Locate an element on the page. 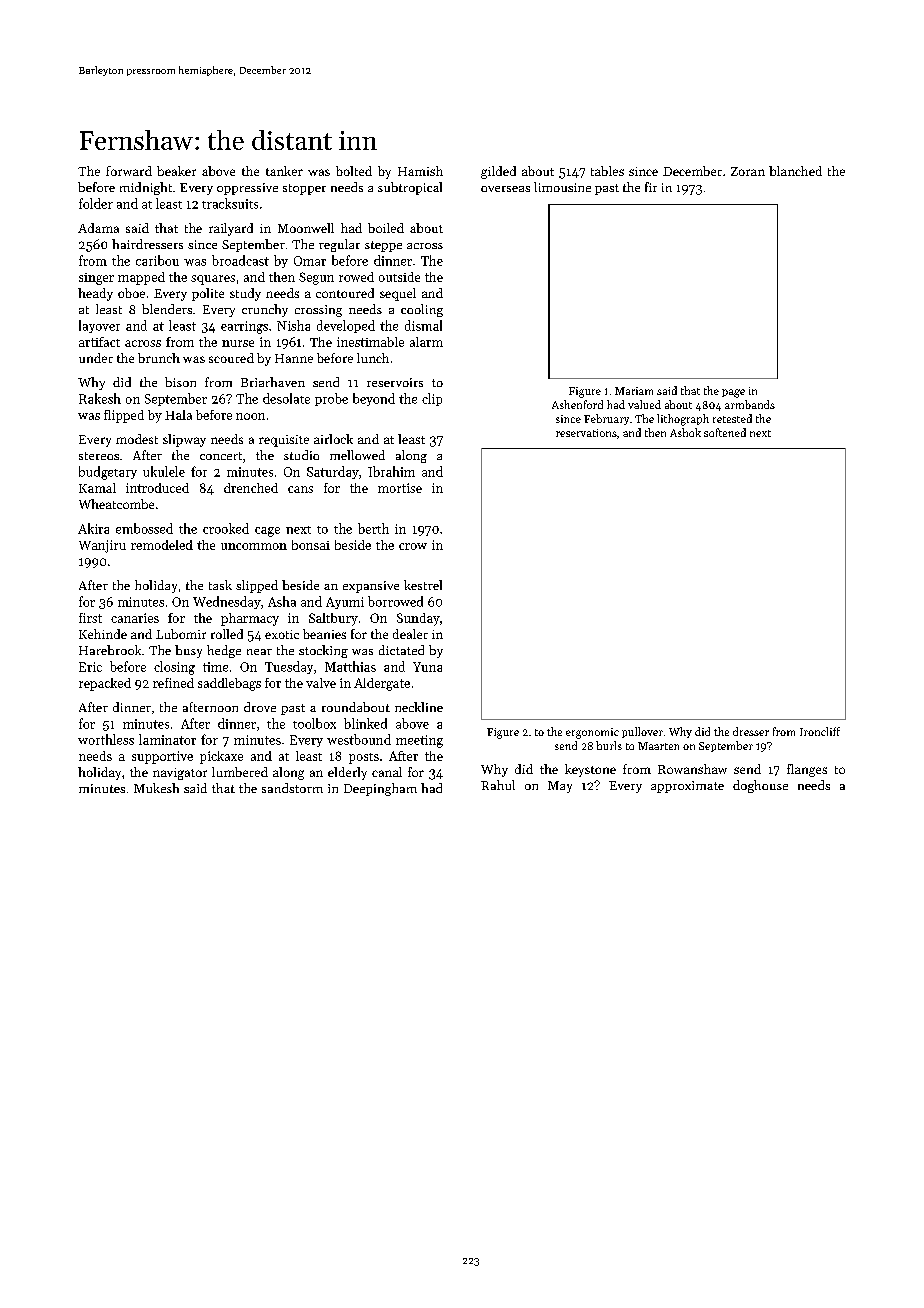 Image resolution: width=924 pixels, height=1308 pixels. tables is located at coordinates (607, 171).
